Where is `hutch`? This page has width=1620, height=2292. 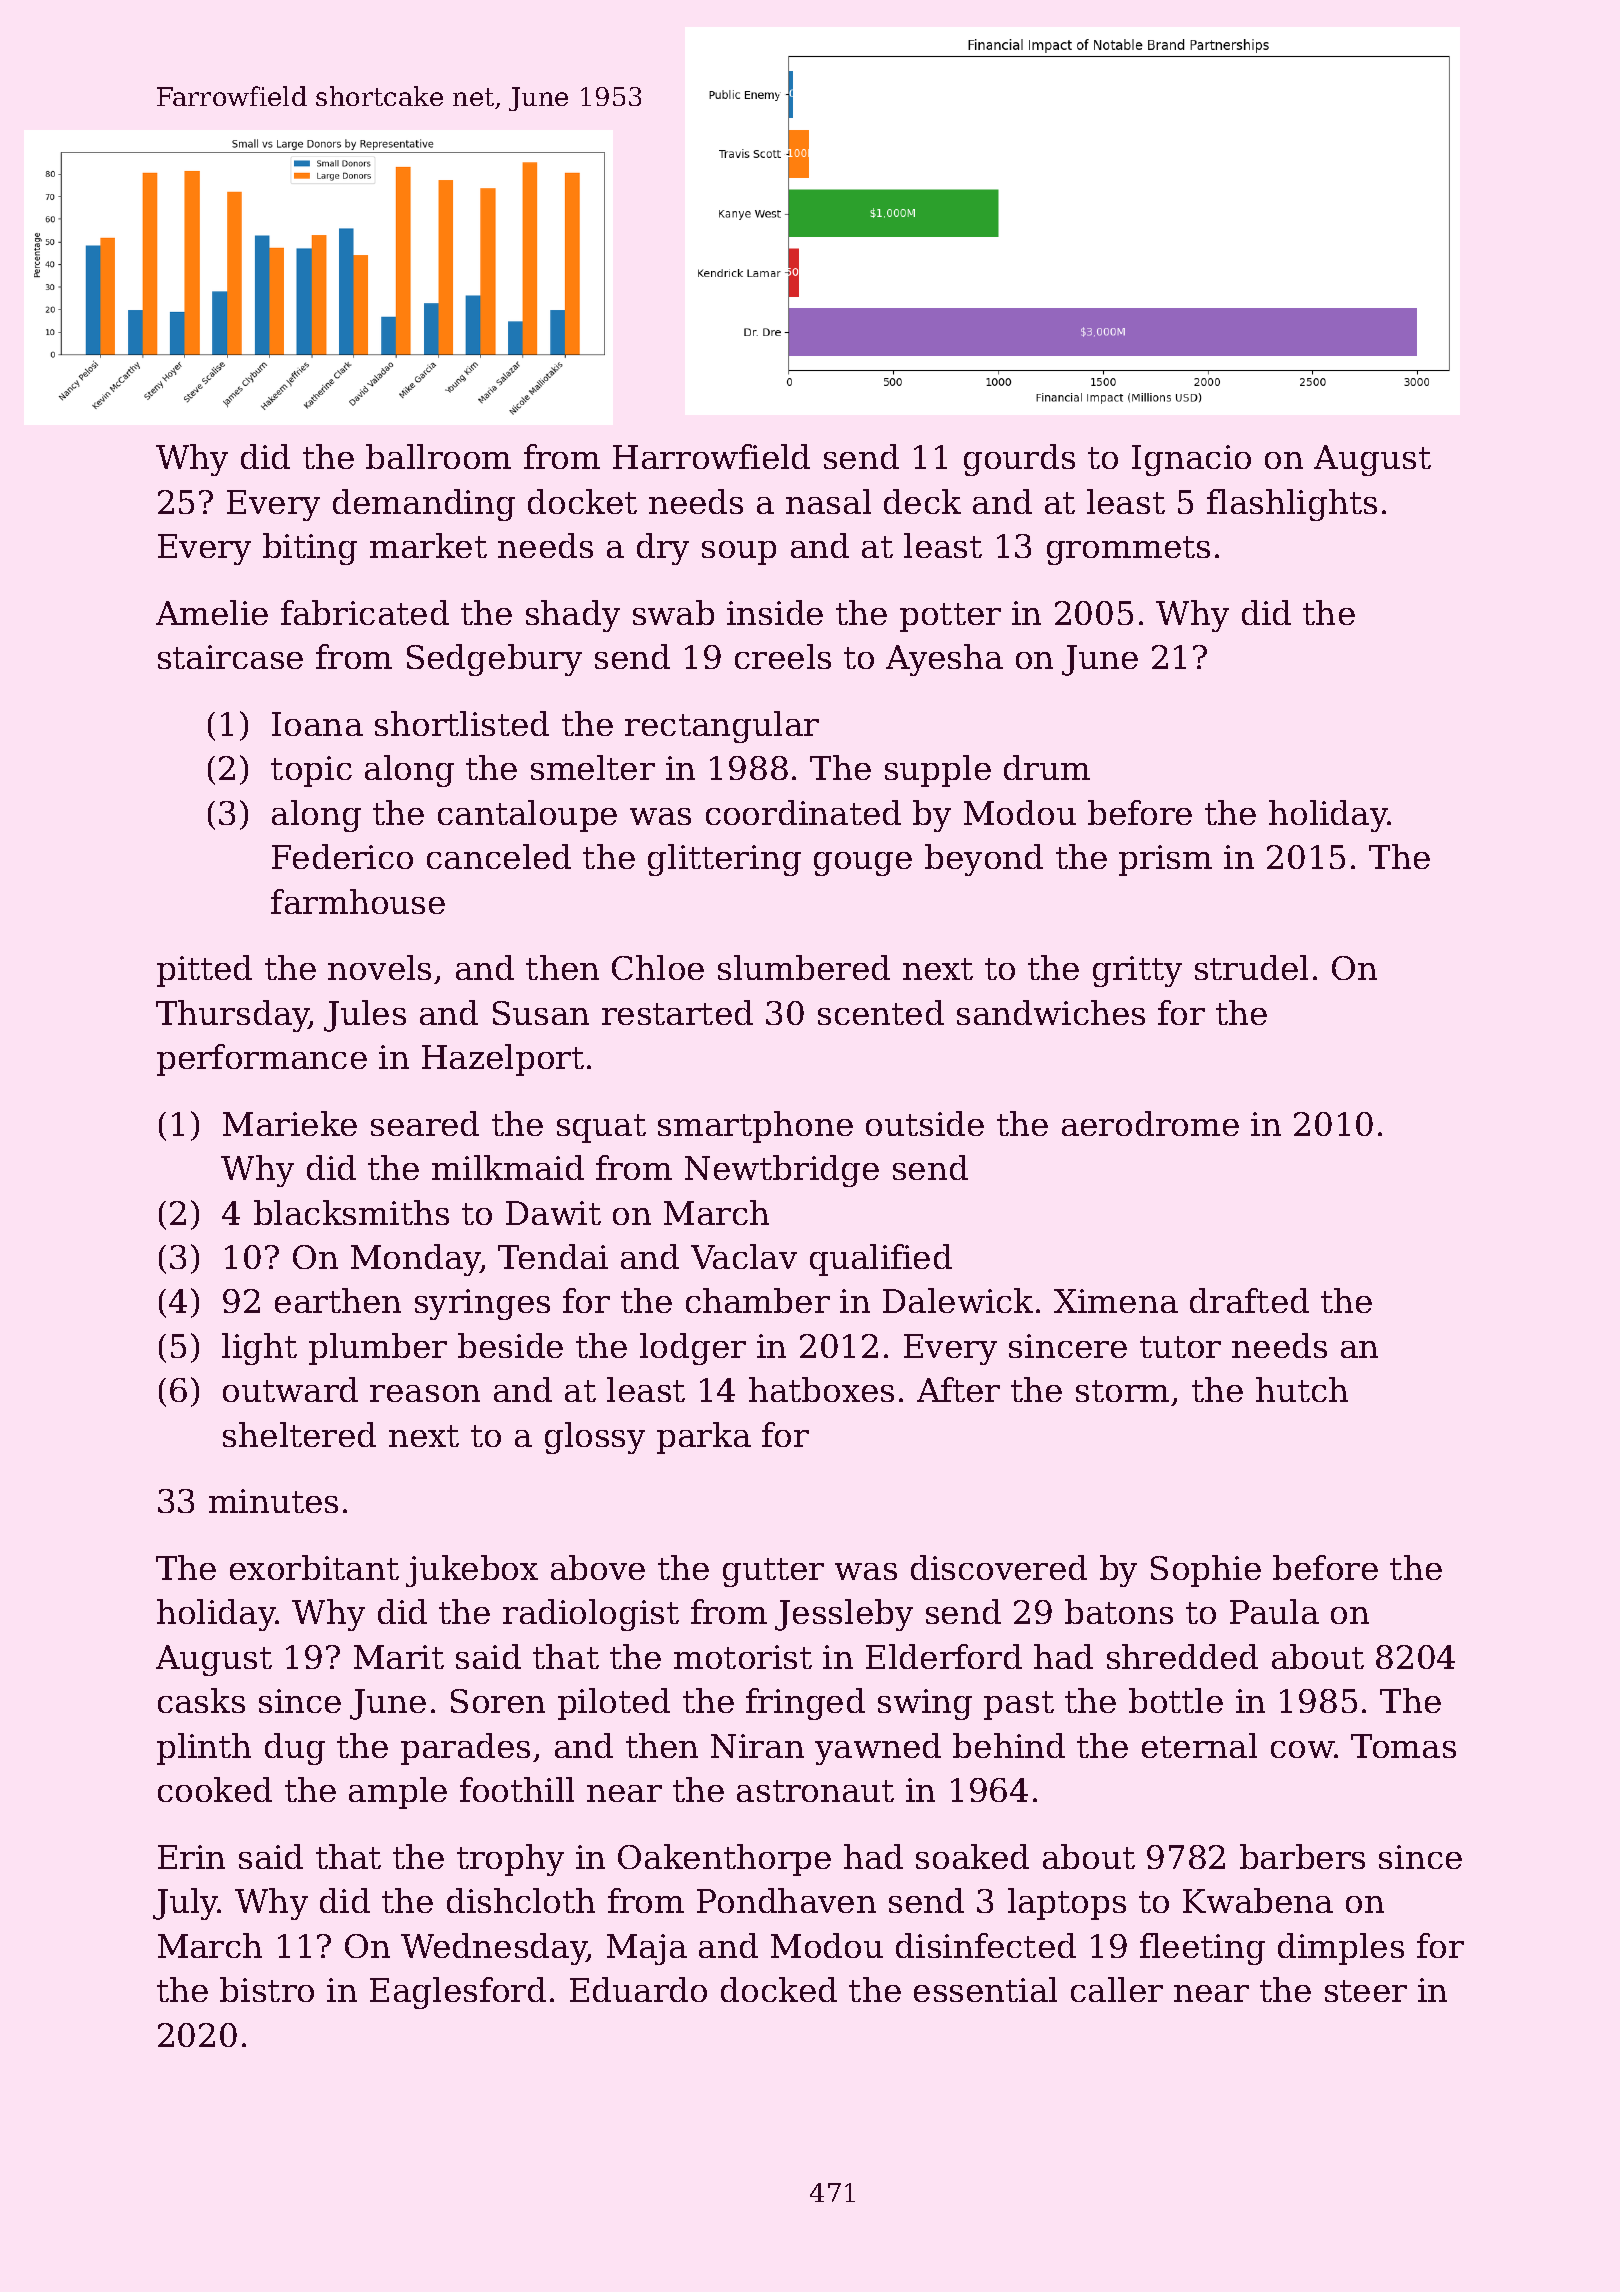
hutch is located at coordinates (1302, 1389).
